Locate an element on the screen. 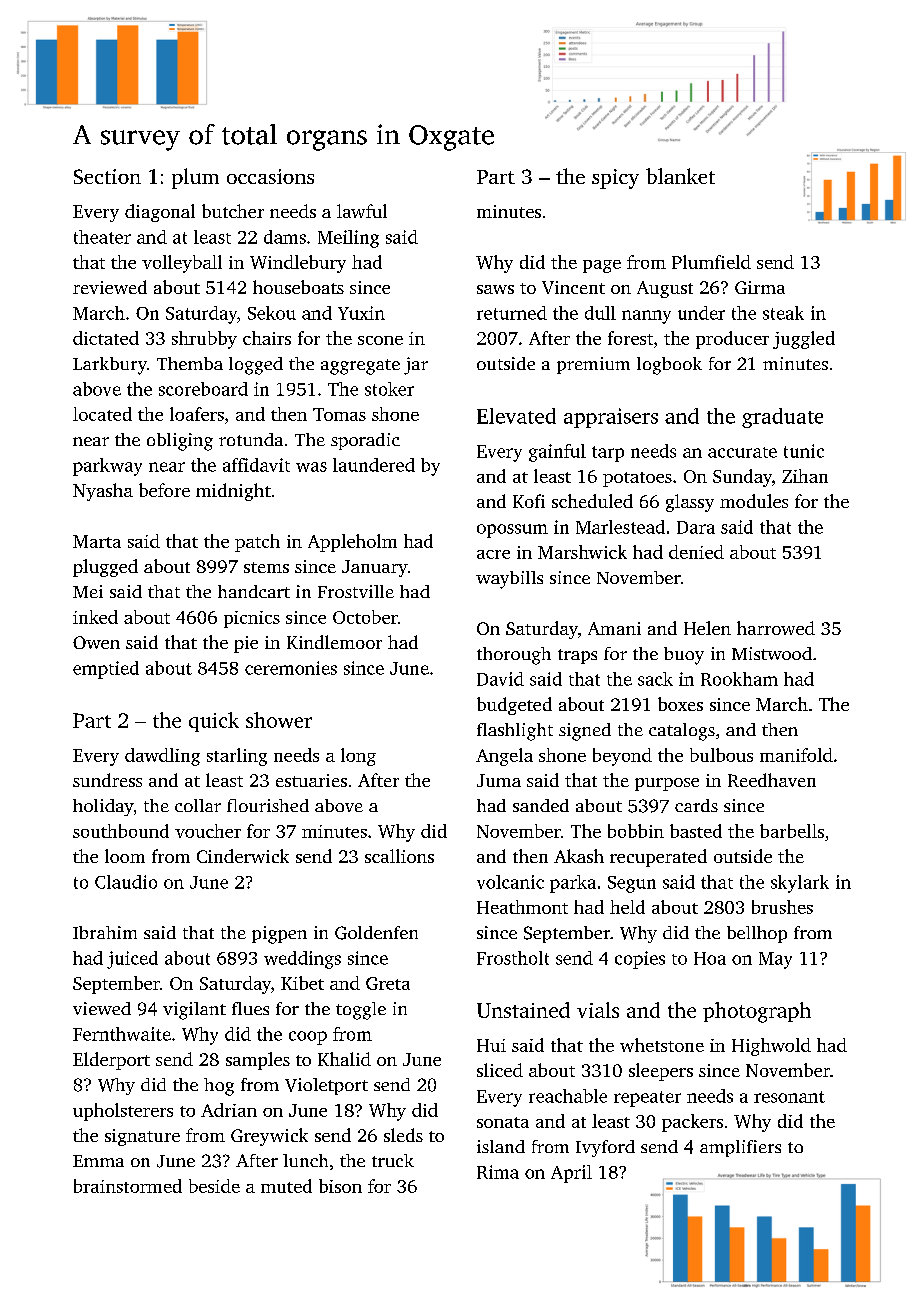 This screenshot has height=1308, width=924. occasions is located at coordinates (270, 176).
